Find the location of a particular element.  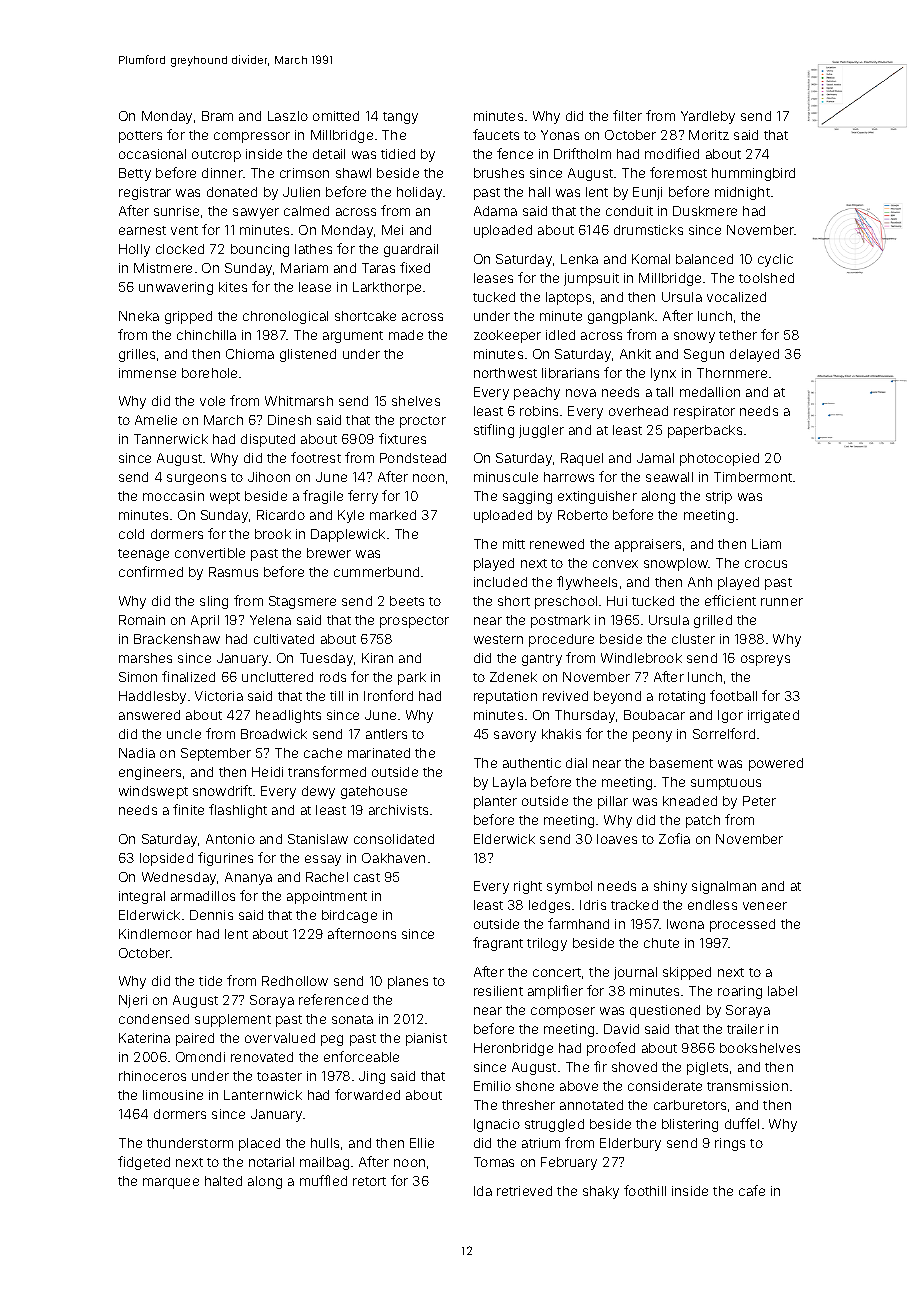

borehole is located at coordinates (209, 373).
